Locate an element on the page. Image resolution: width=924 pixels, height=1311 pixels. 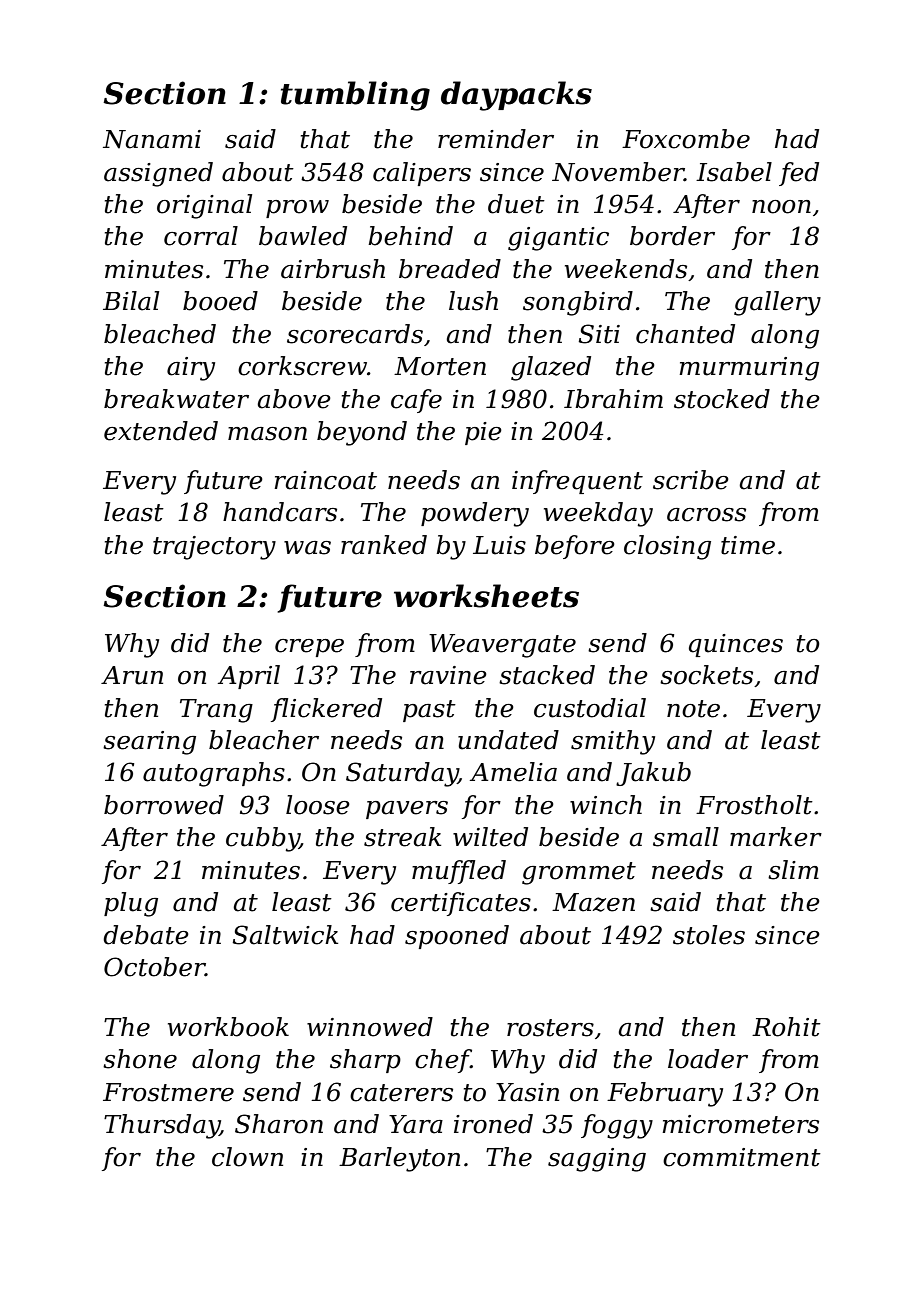
murmuring is located at coordinates (749, 369).
